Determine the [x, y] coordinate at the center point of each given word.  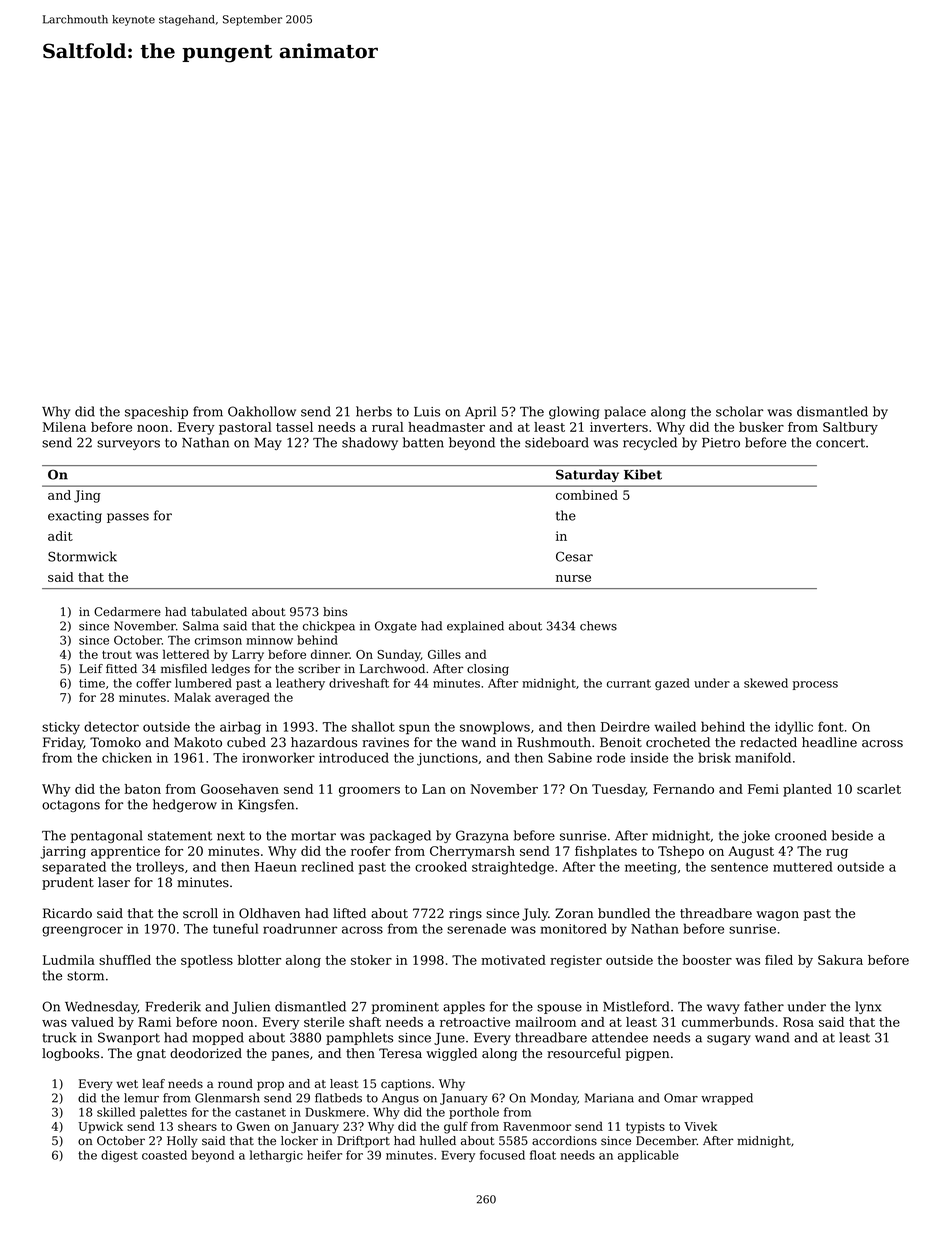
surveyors [128, 445]
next [231, 836]
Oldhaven [269, 913]
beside [852, 835]
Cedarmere [127, 612]
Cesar [574, 556]
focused [502, 1155]
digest [119, 1156]
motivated [513, 960]
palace [625, 412]
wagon [777, 916]
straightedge [513, 868]
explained [475, 627]
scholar [739, 411]
